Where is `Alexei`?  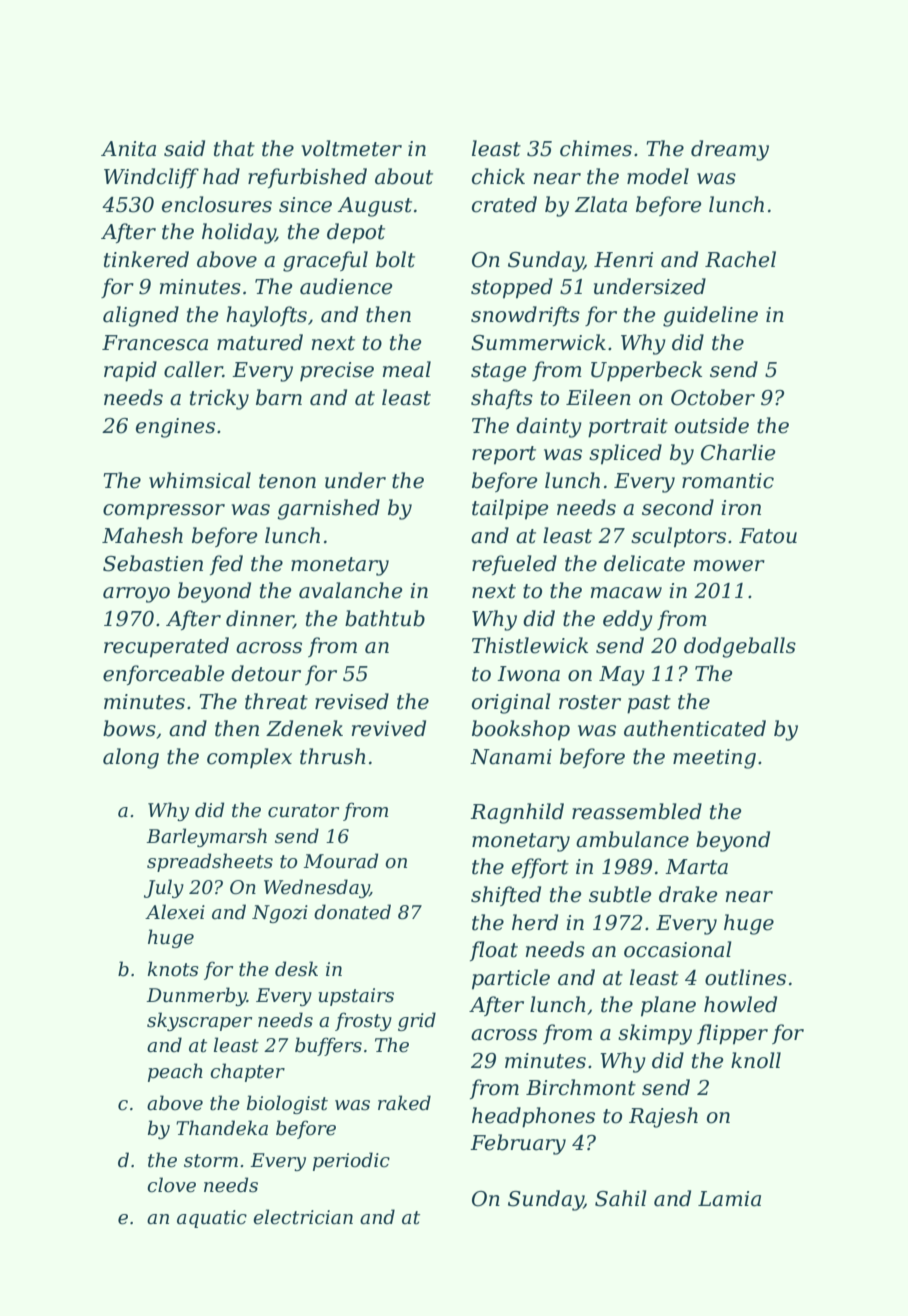
Alexei is located at coordinates (175, 912).
